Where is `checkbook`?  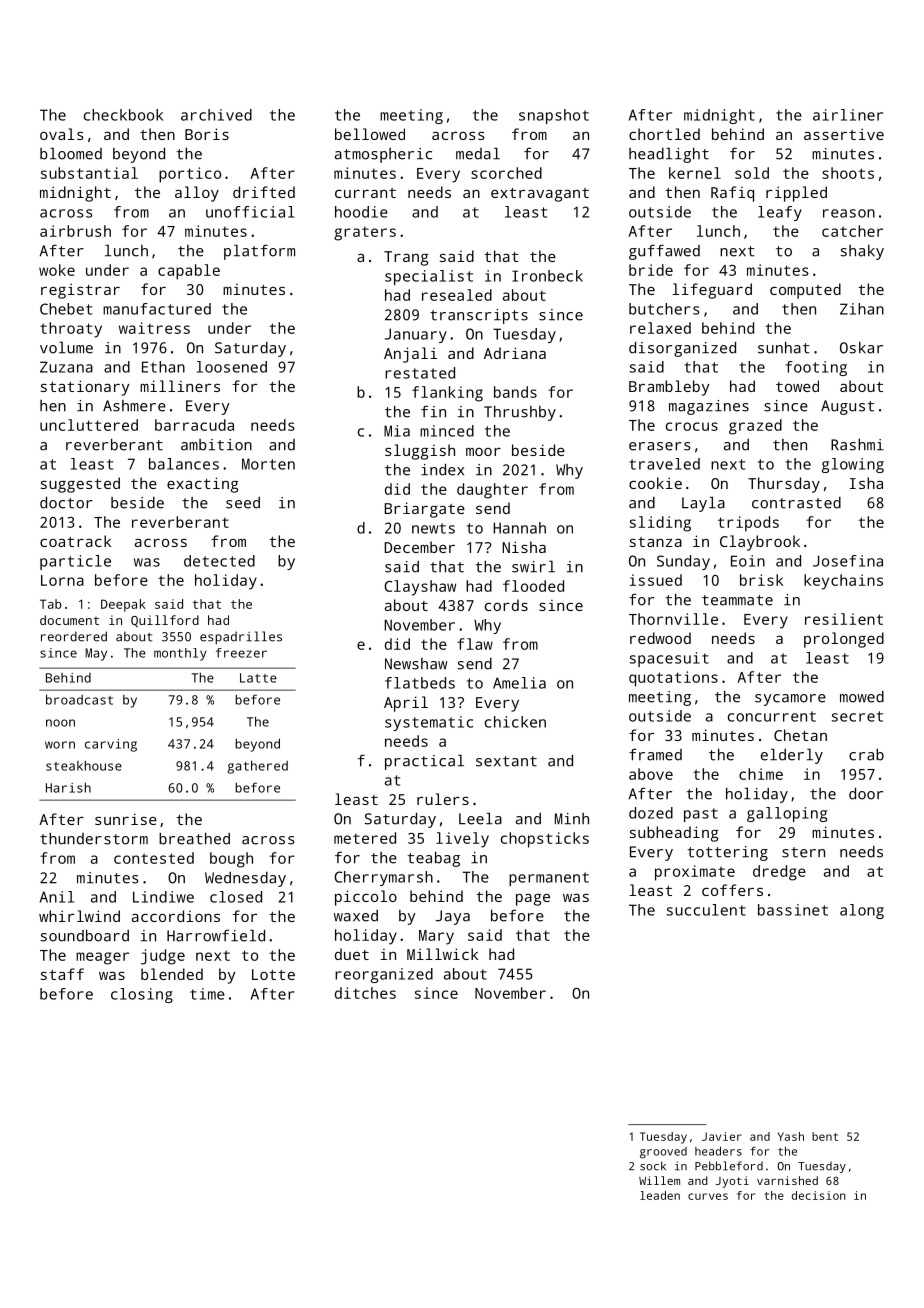
checkbook is located at coordinates (123, 115).
